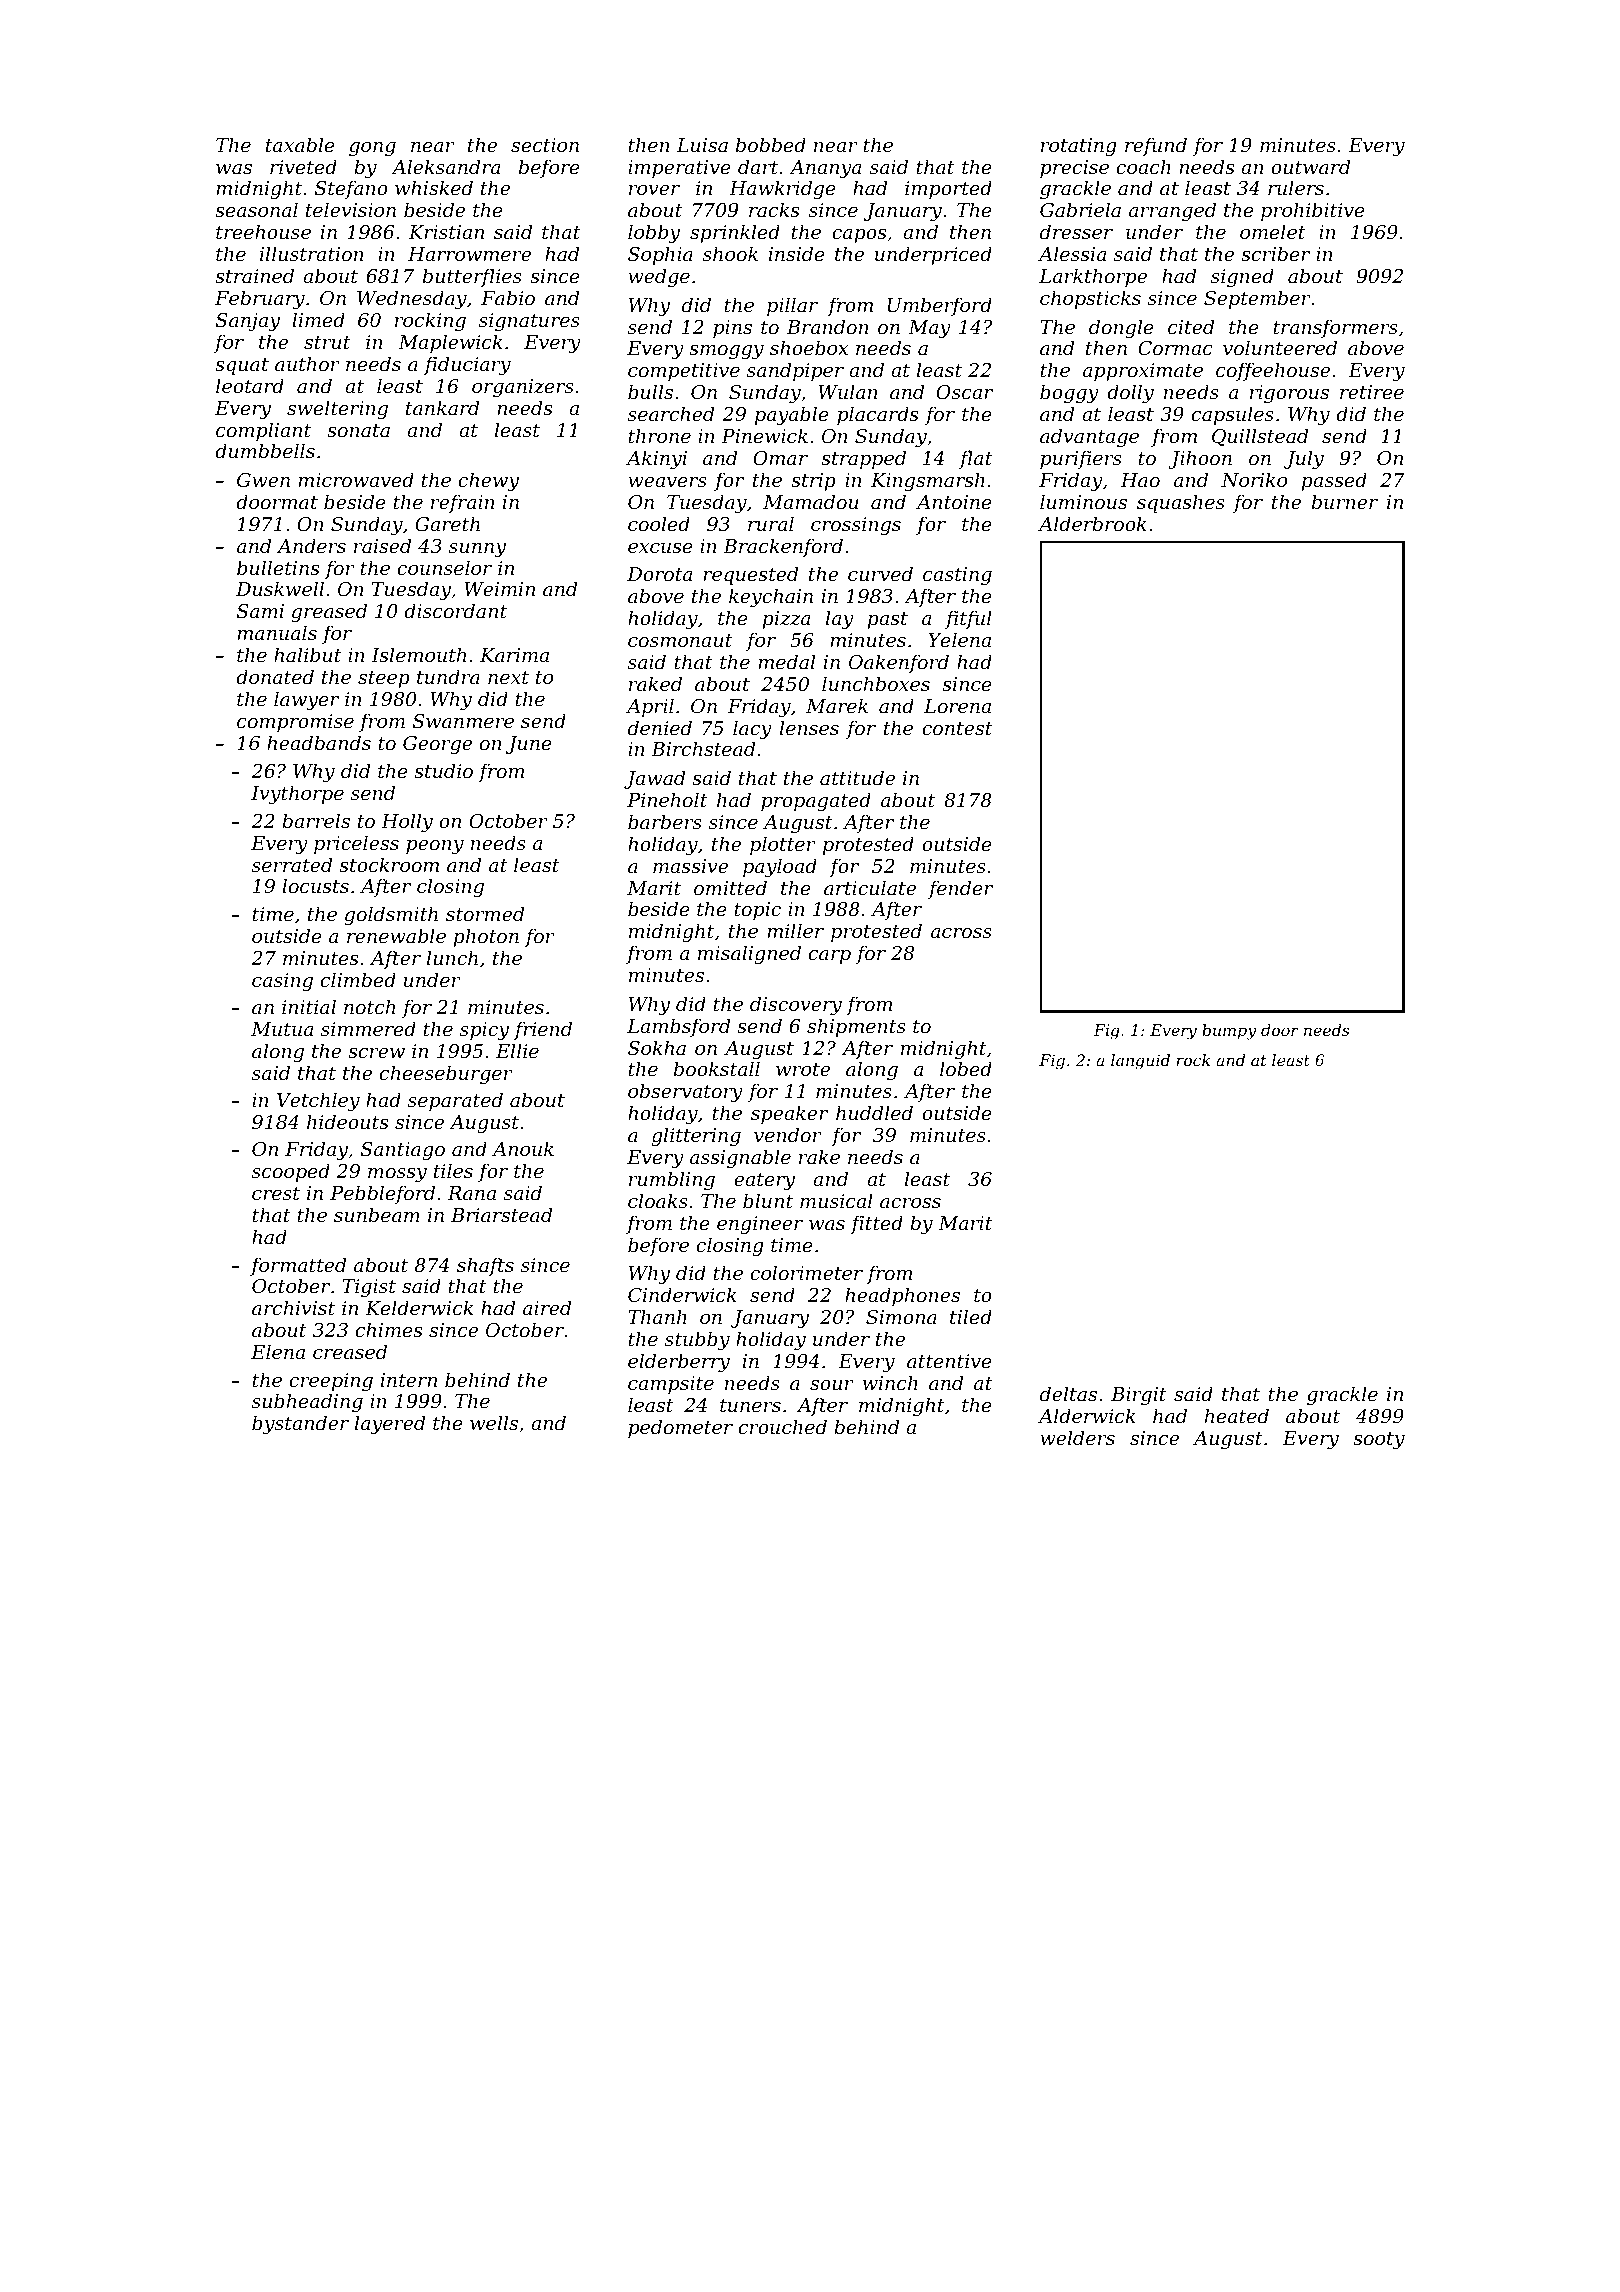 The image size is (1620, 2292). I want to click on arranged, so click(1172, 211).
